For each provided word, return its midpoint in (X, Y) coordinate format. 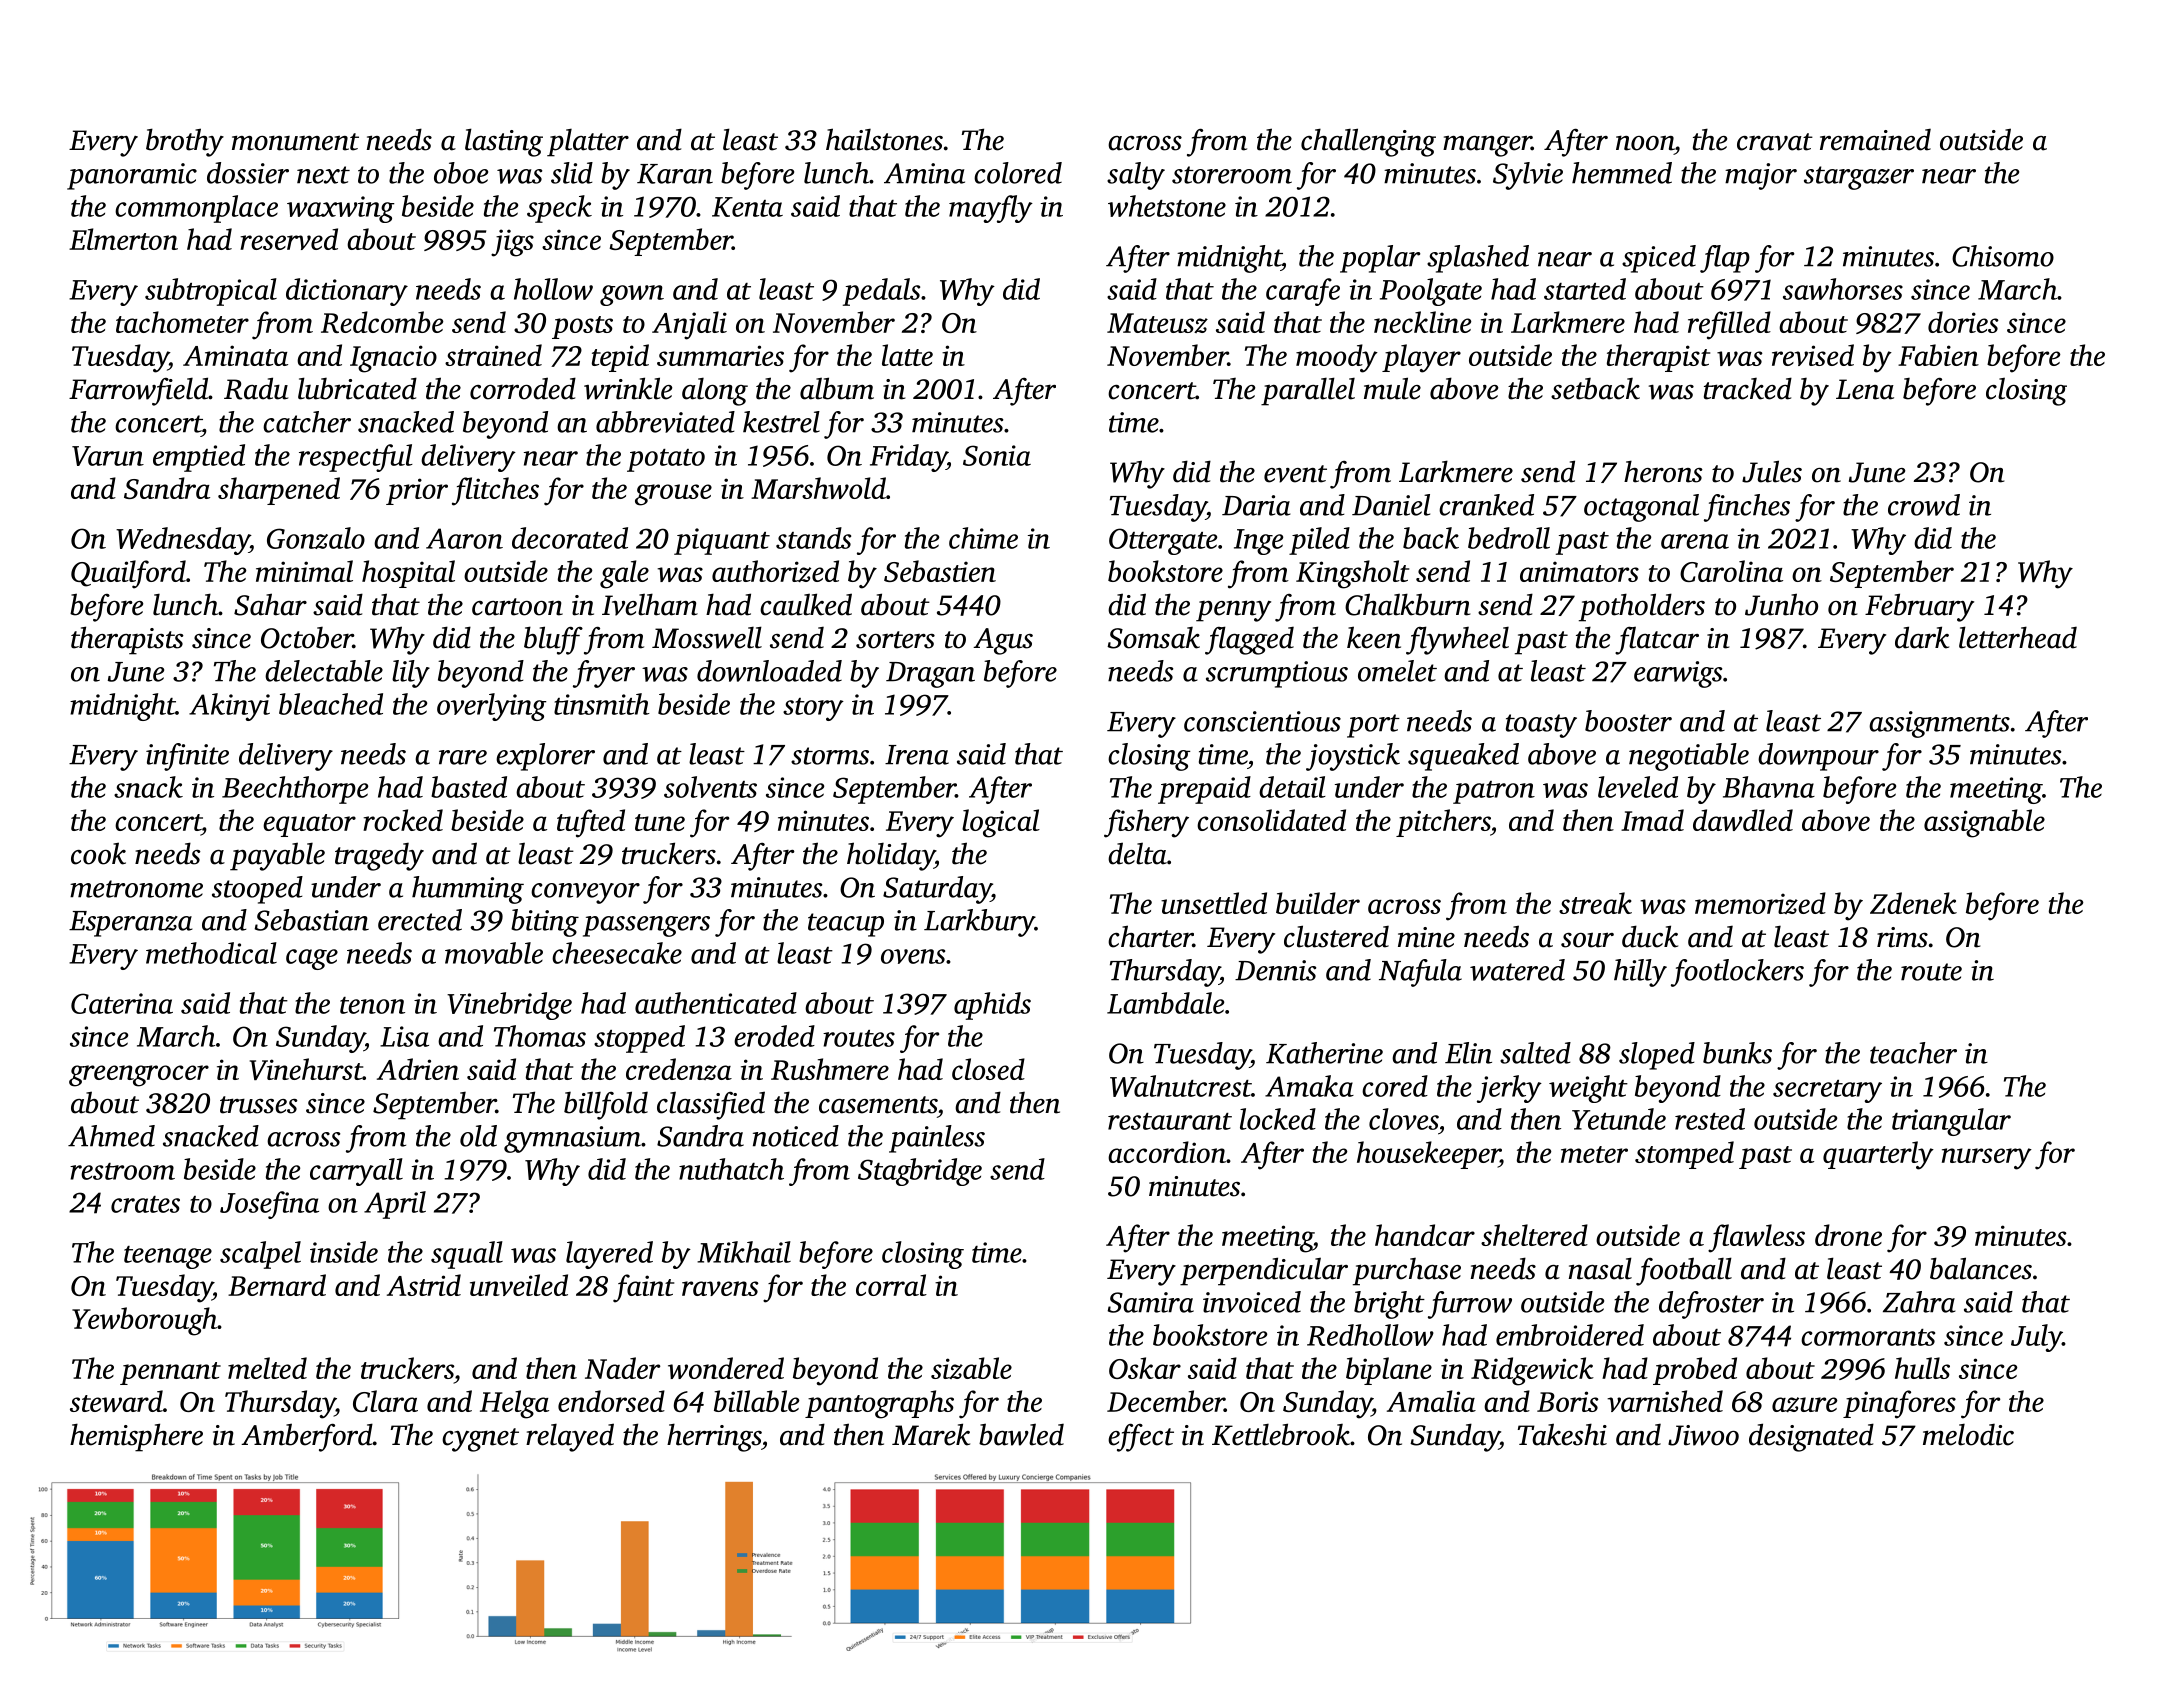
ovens (913, 956)
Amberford (307, 1437)
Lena (1865, 389)
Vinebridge (509, 1006)
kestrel (781, 422)
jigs (512, 243)
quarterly (1878, 1155)
